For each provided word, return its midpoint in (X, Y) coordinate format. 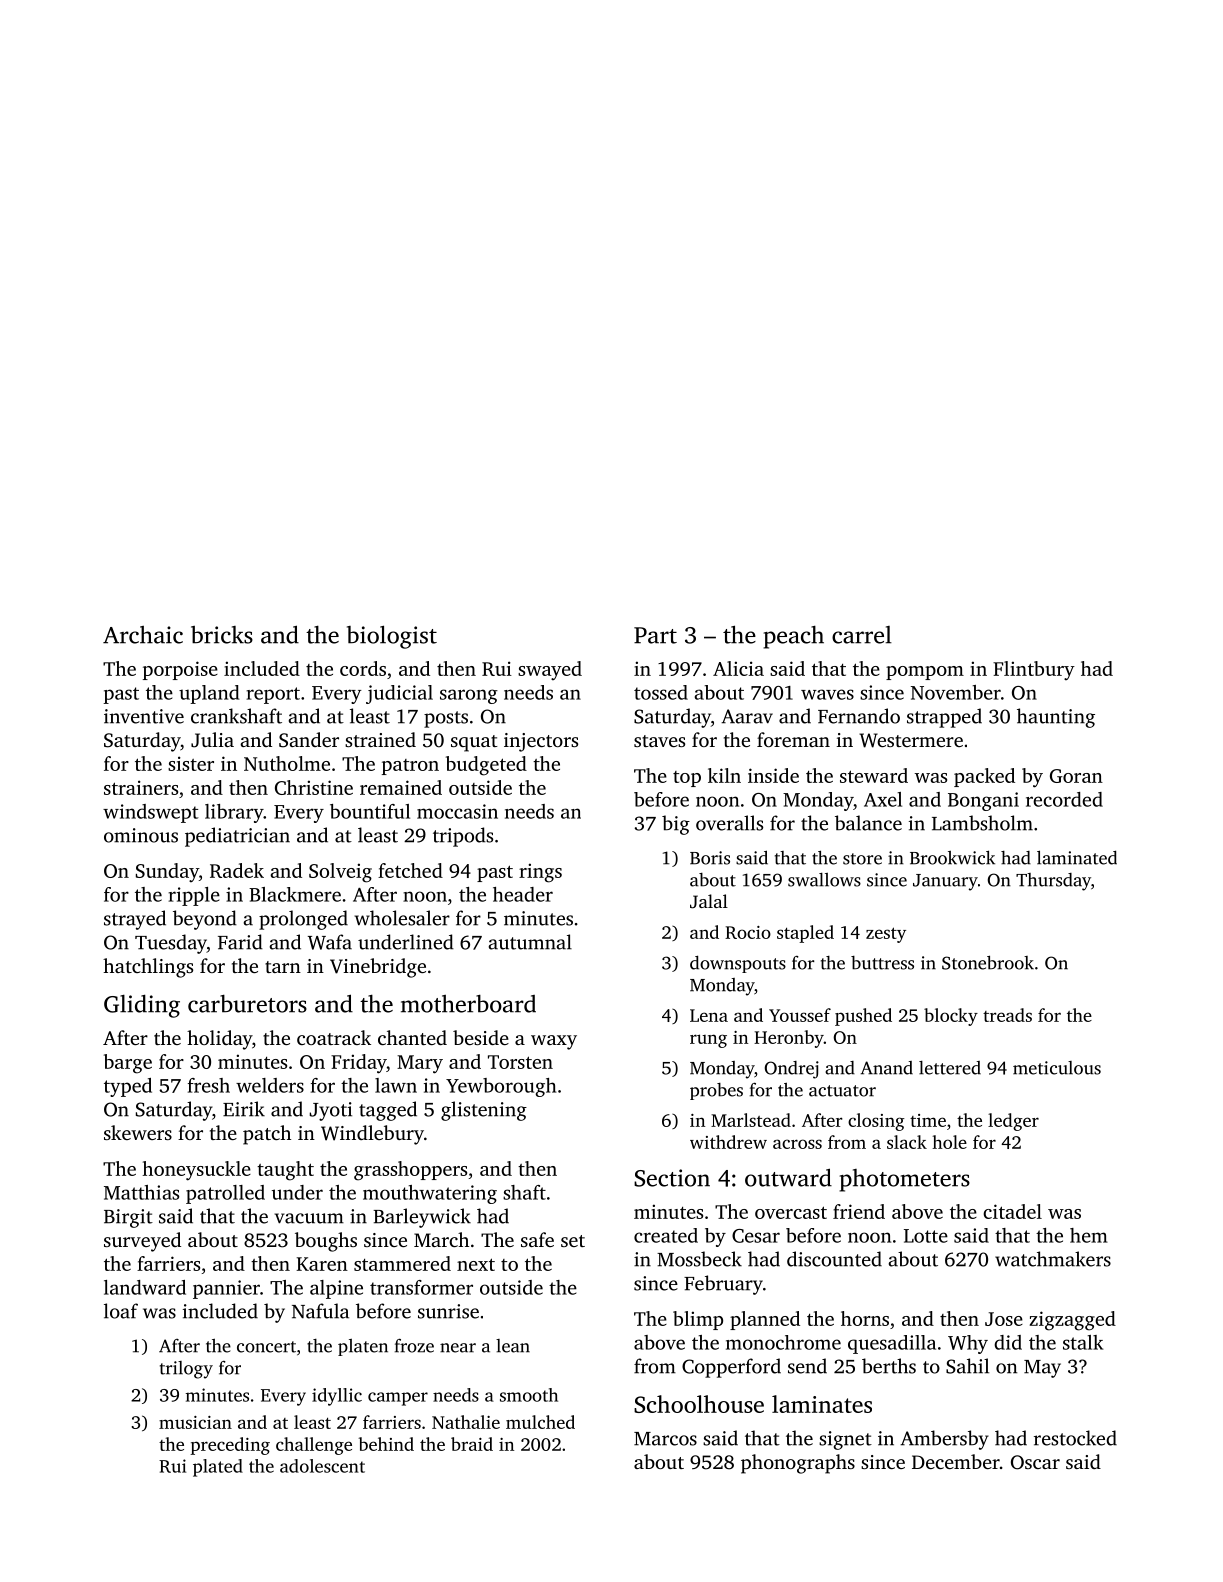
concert (266, 1347)
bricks (222, 635)
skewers (138, 1132)
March (441, 1239)
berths (889, 1366)
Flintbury (1034, 670)
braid (472, 1444)
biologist (392, 637)
